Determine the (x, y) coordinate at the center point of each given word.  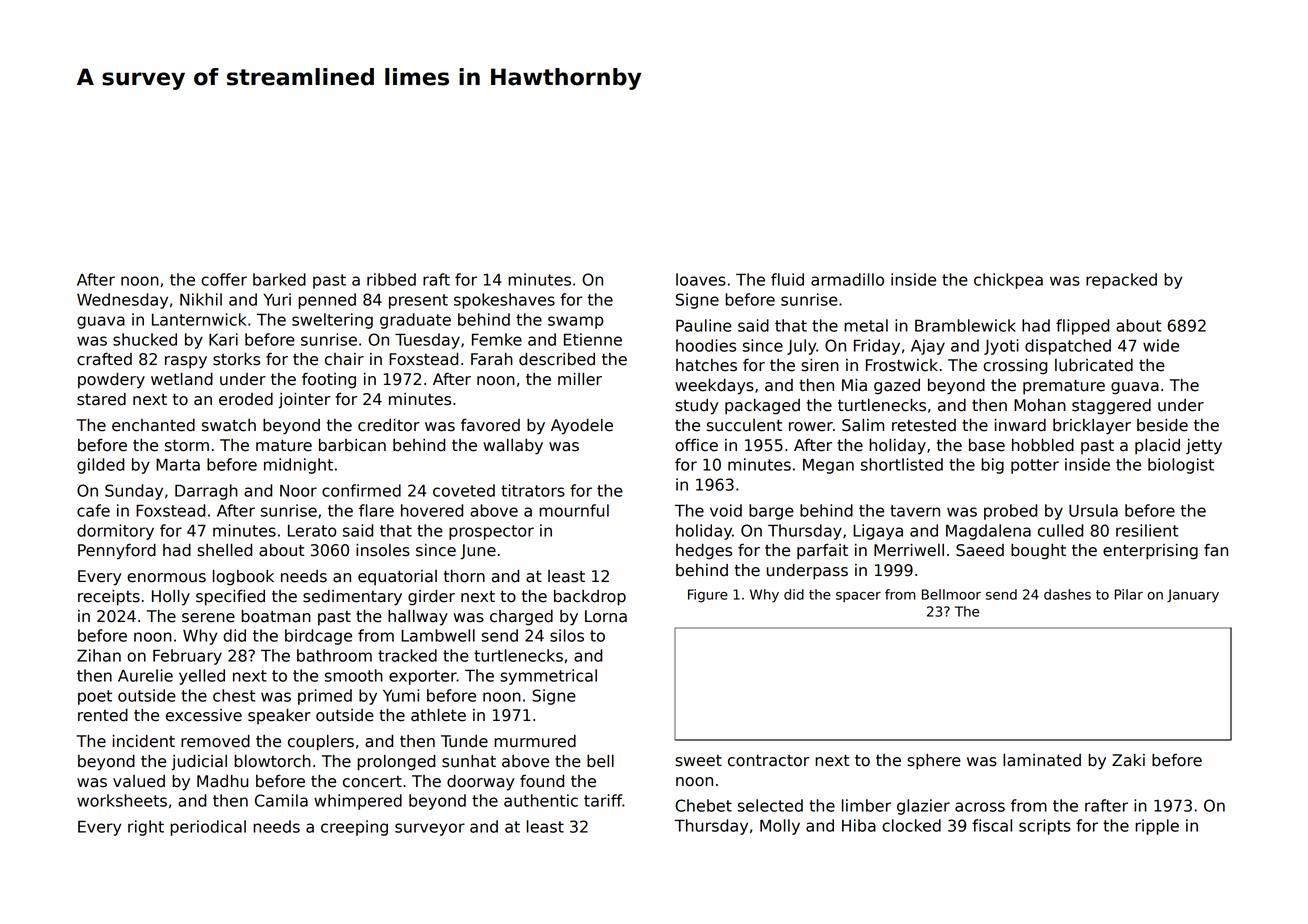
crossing (1015, 367)
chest (234, 695)
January (1193, 596)
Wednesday (122, 301)
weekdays (714, 387)
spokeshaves (504, 301)
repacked (1121, 281)
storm (187, 446)
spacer (858, 597)
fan (1216, 550)
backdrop (590, 598)
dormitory (115, 532)
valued (139, 781)
